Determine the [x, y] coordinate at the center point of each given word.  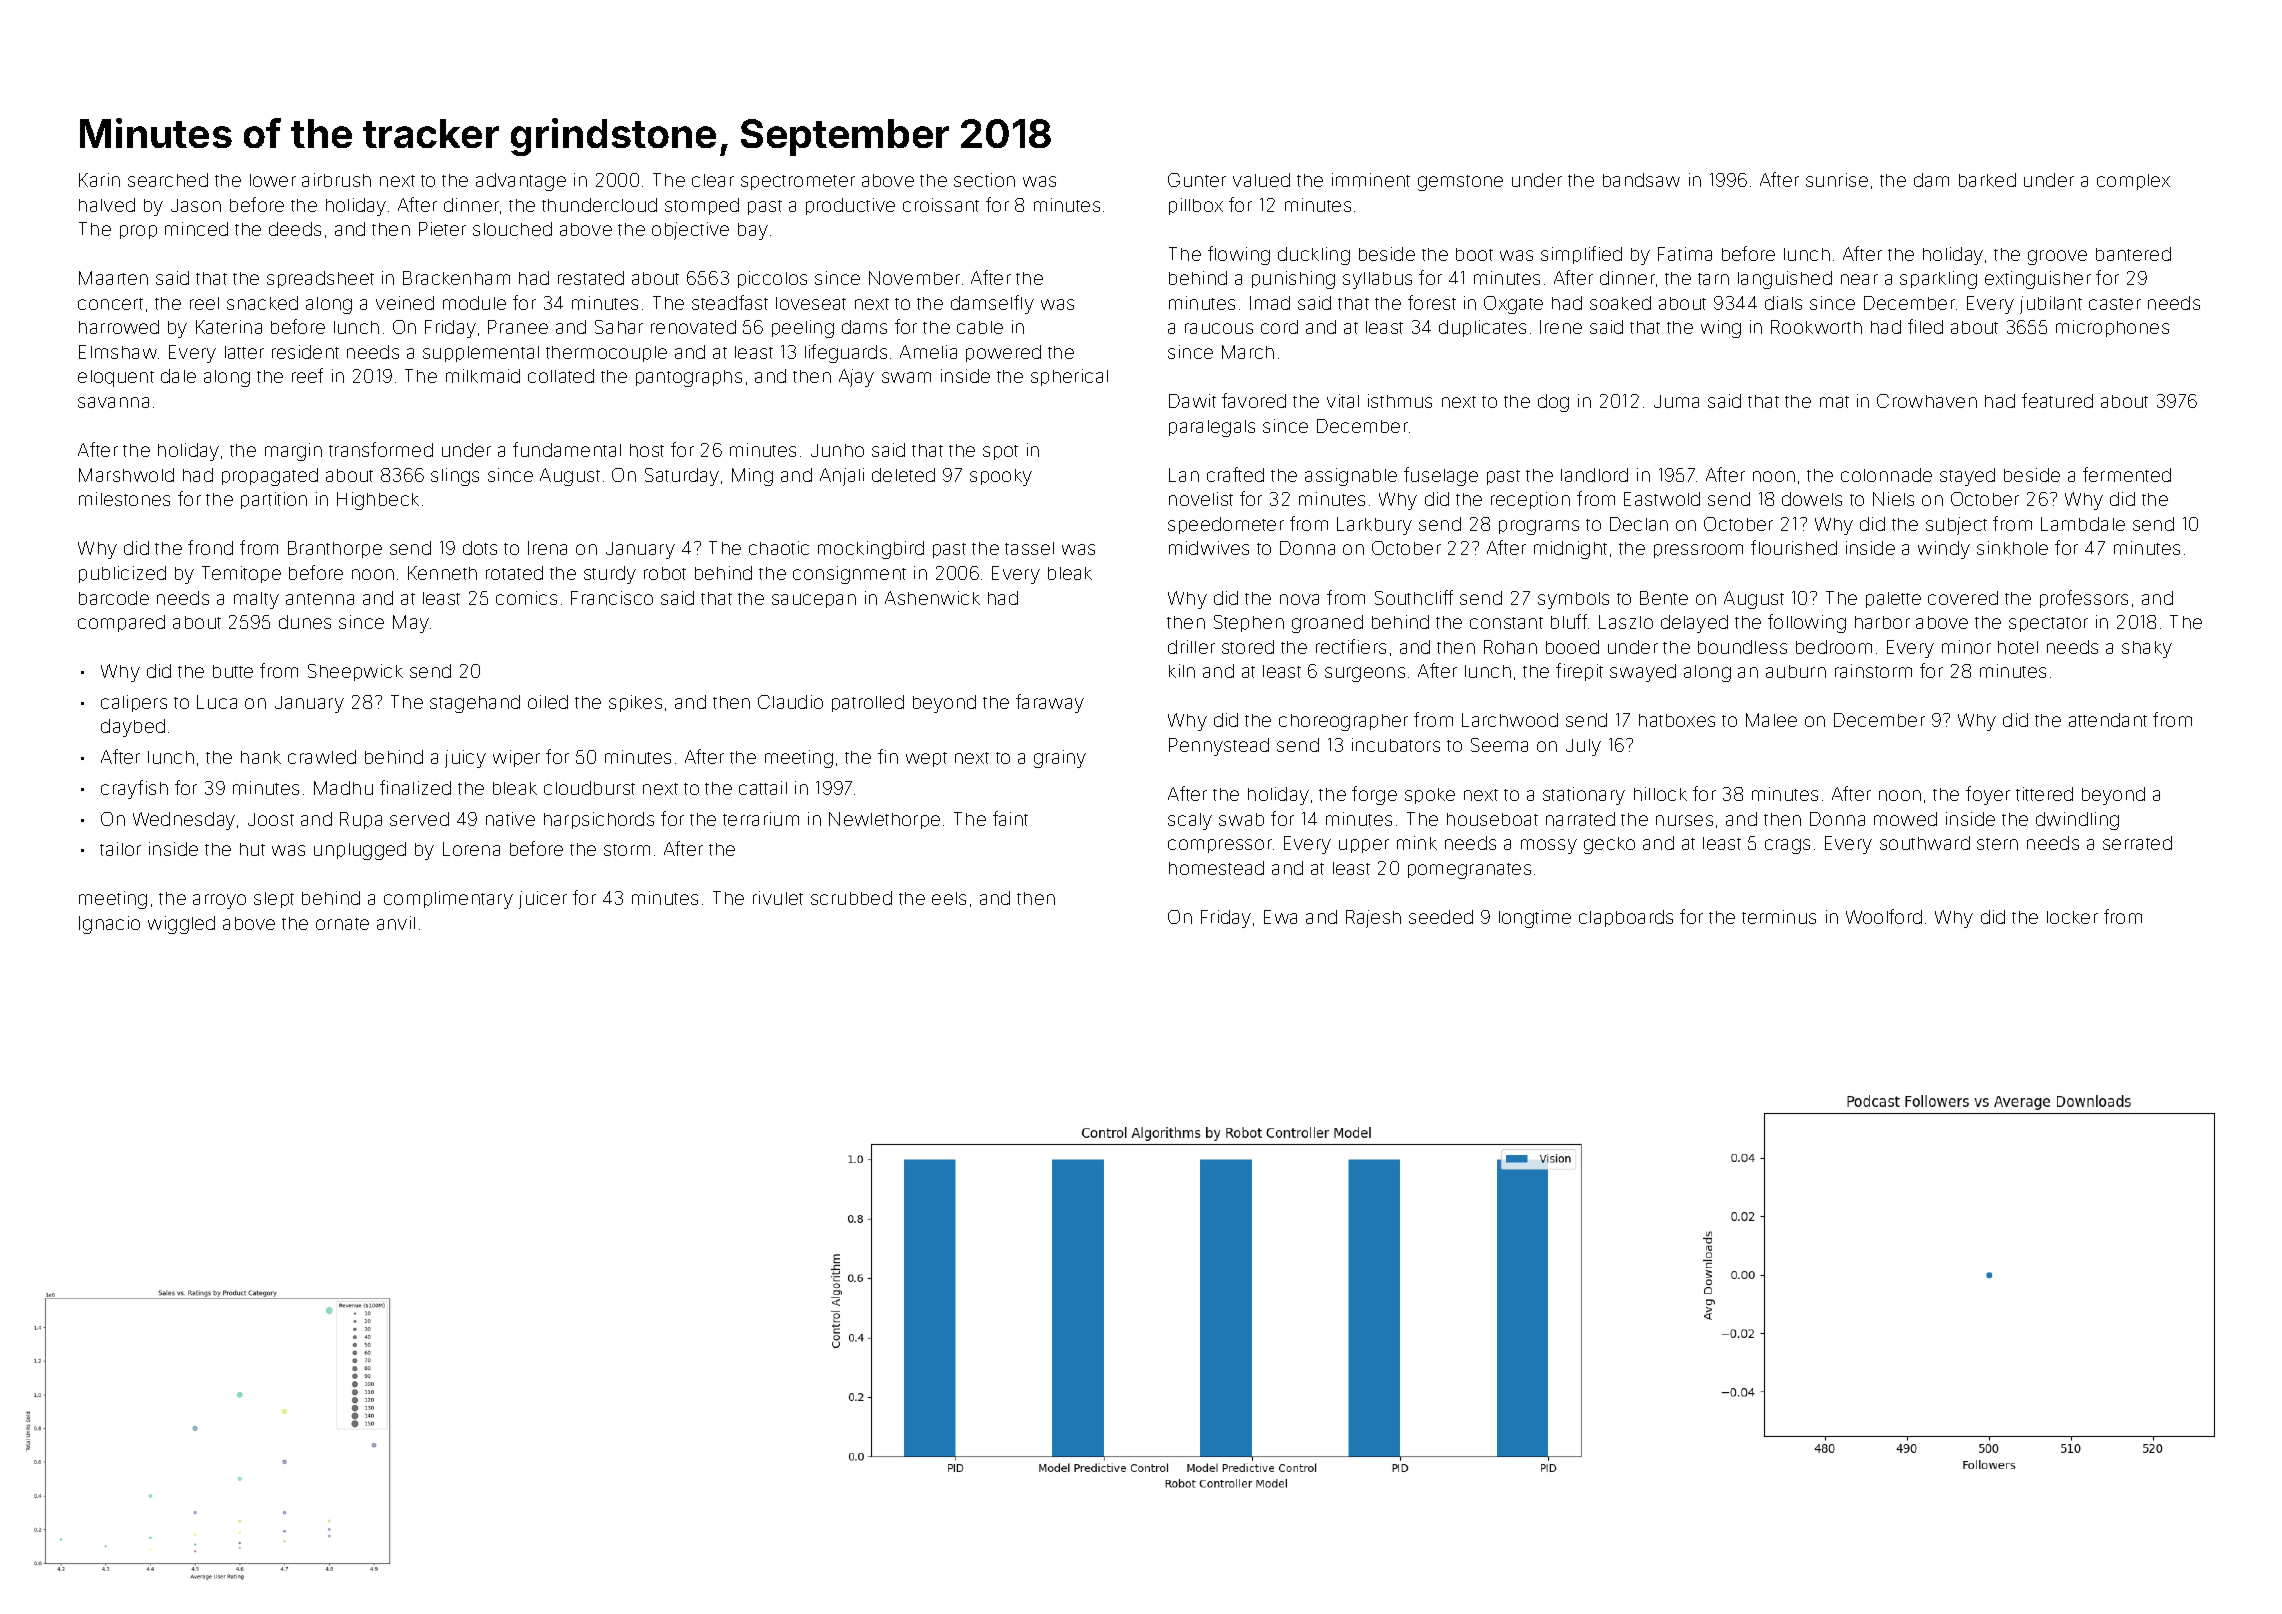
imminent [1371, 180]
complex [2133, 182]
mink [1417, 843]
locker [2072, 917]
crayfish [134, 789]
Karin [99, 180]
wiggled [181, 925]
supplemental [481, 354]
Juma [1676, 401]
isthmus [1400, 401]
